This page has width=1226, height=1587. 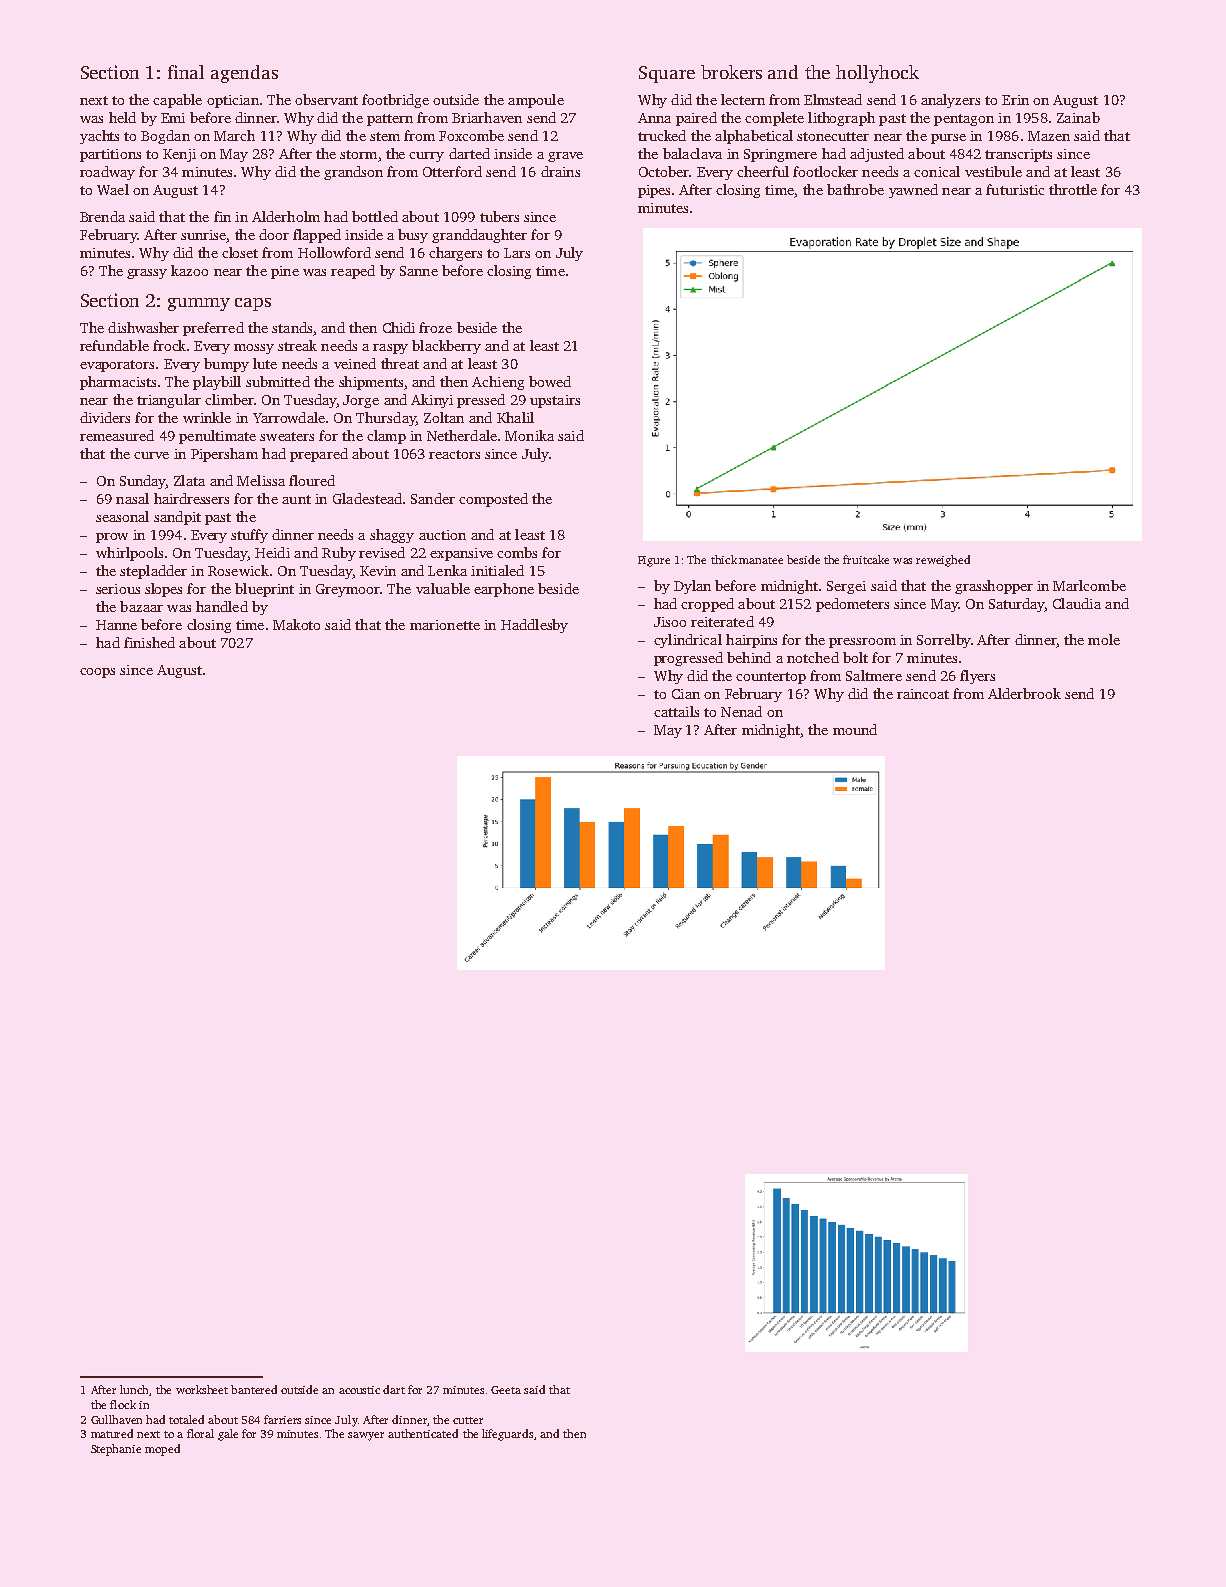 What do you see at coordinates (1024, 693) in the page?
I see `Alderbrook` at bounding box center [1024, 693].
